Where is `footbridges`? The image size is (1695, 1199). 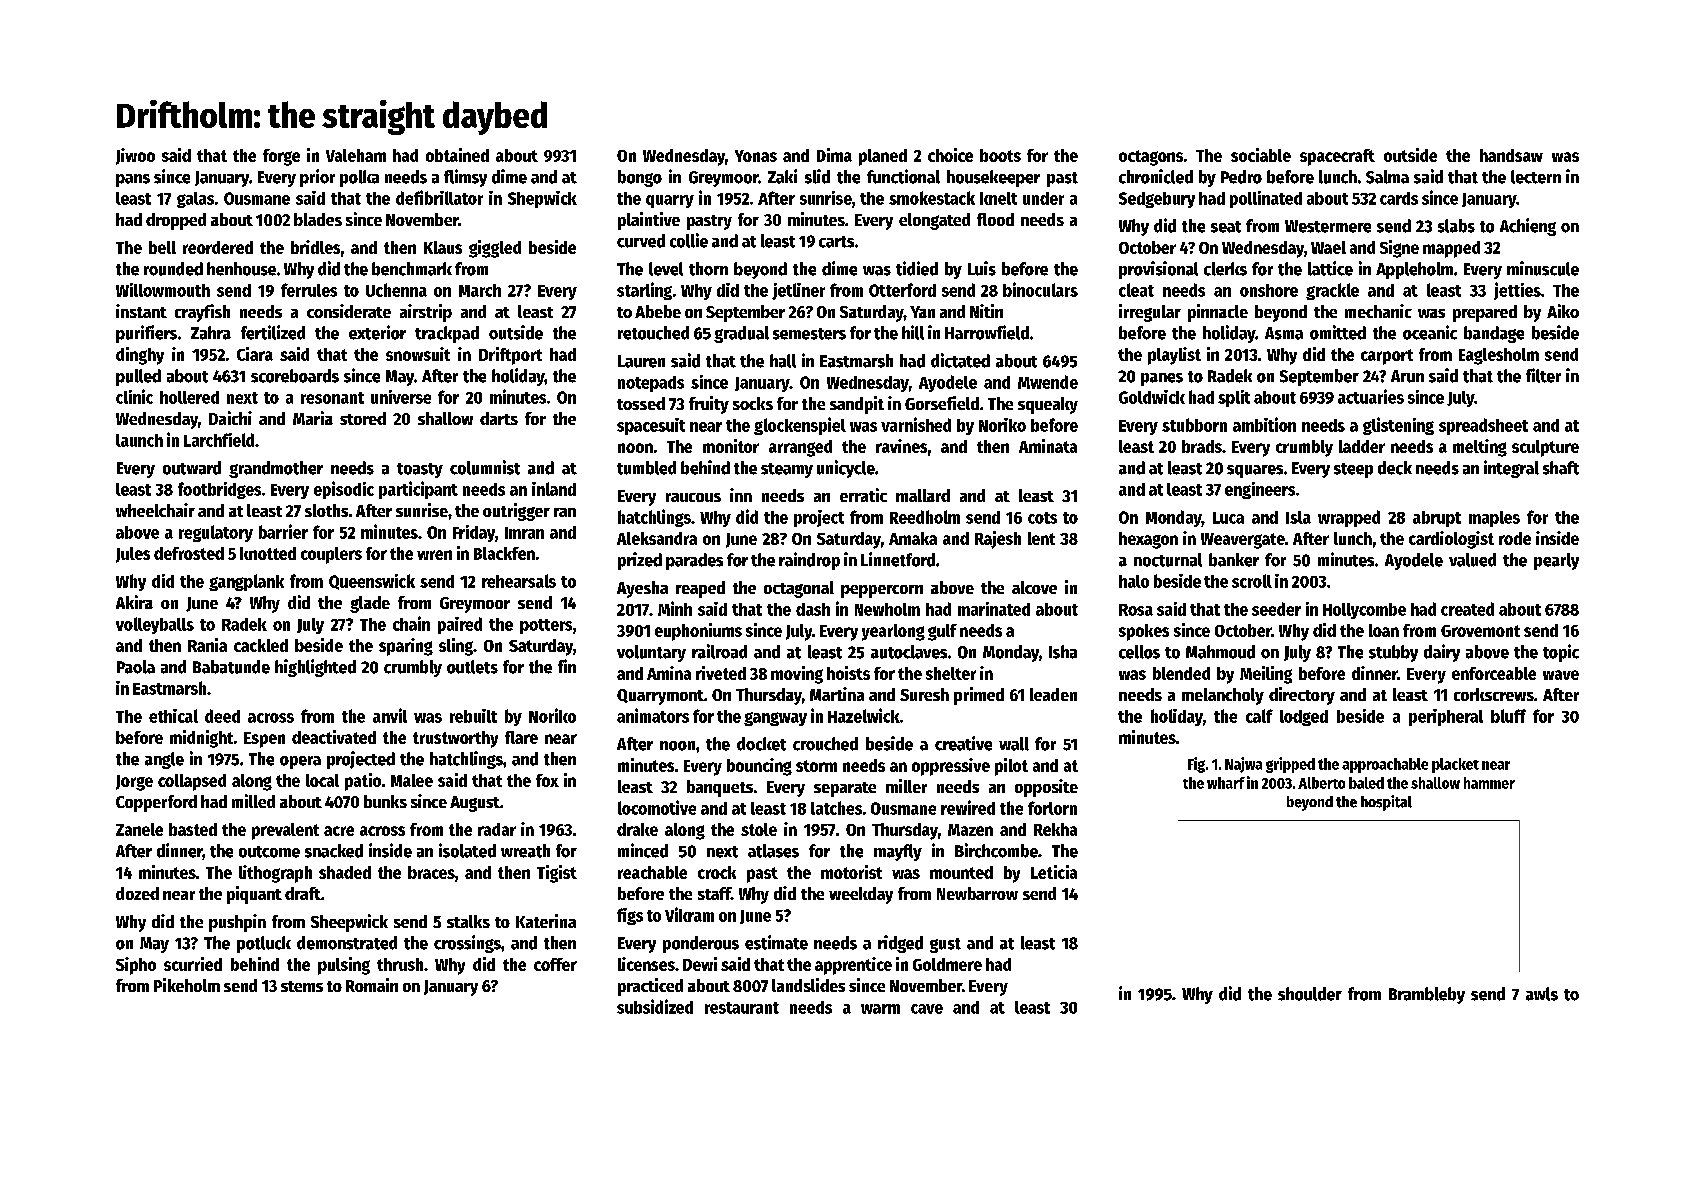
footbridges is located at coordinates (219, 490).
